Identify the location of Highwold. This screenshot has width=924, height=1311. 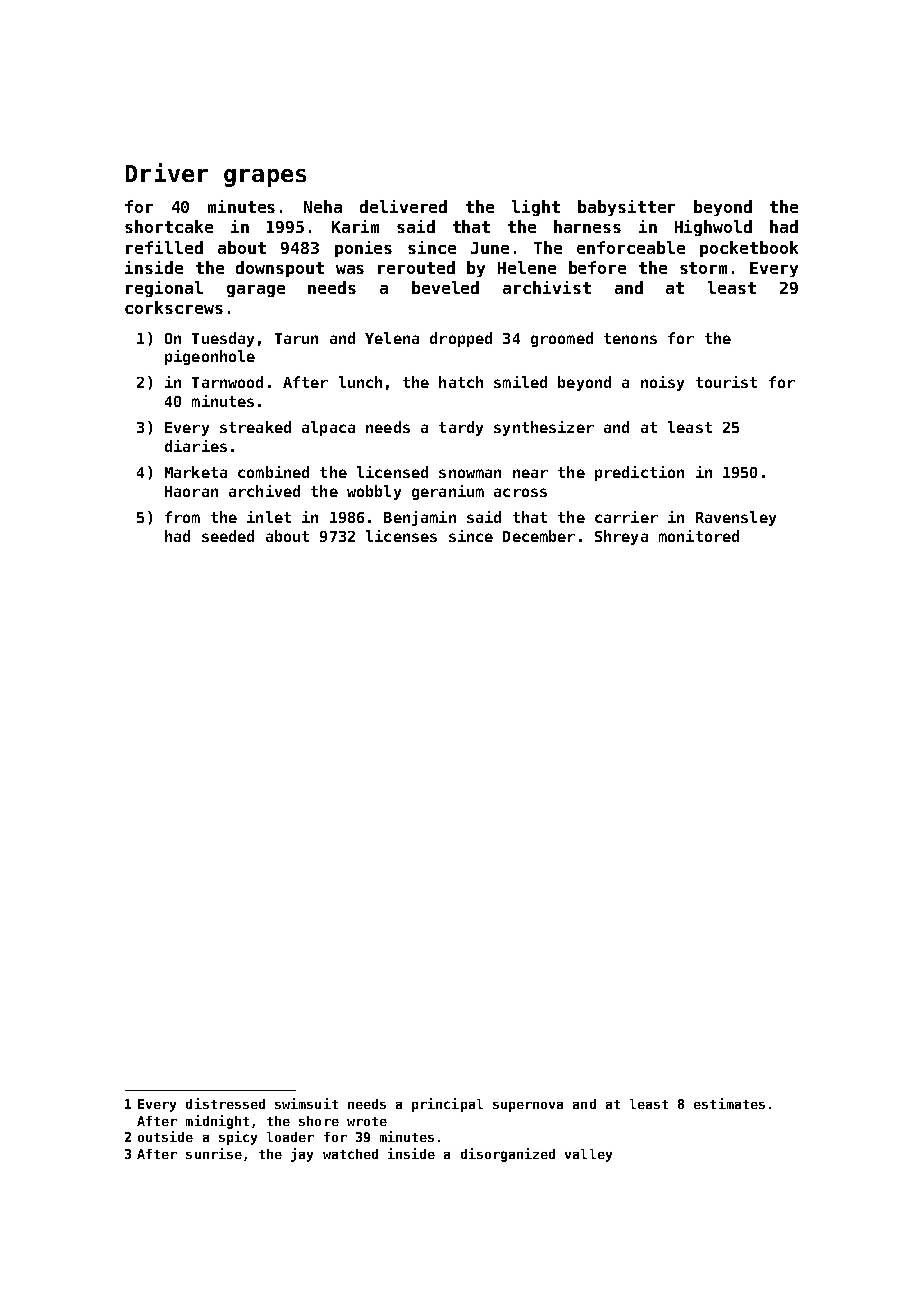
(713, 228).
